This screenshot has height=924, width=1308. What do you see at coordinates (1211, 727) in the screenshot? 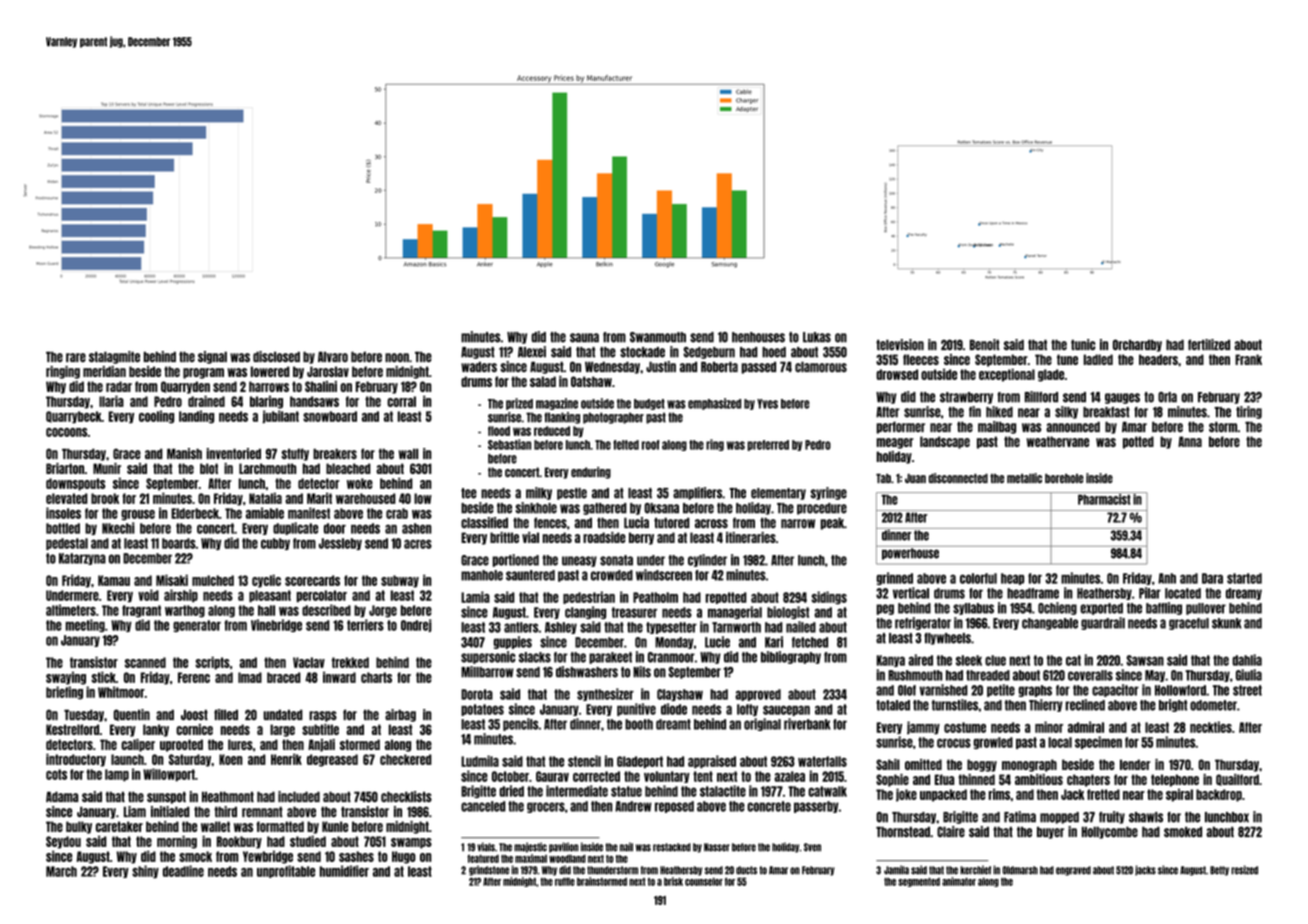
I see `neckties` at bounding box center [1211, 727].
